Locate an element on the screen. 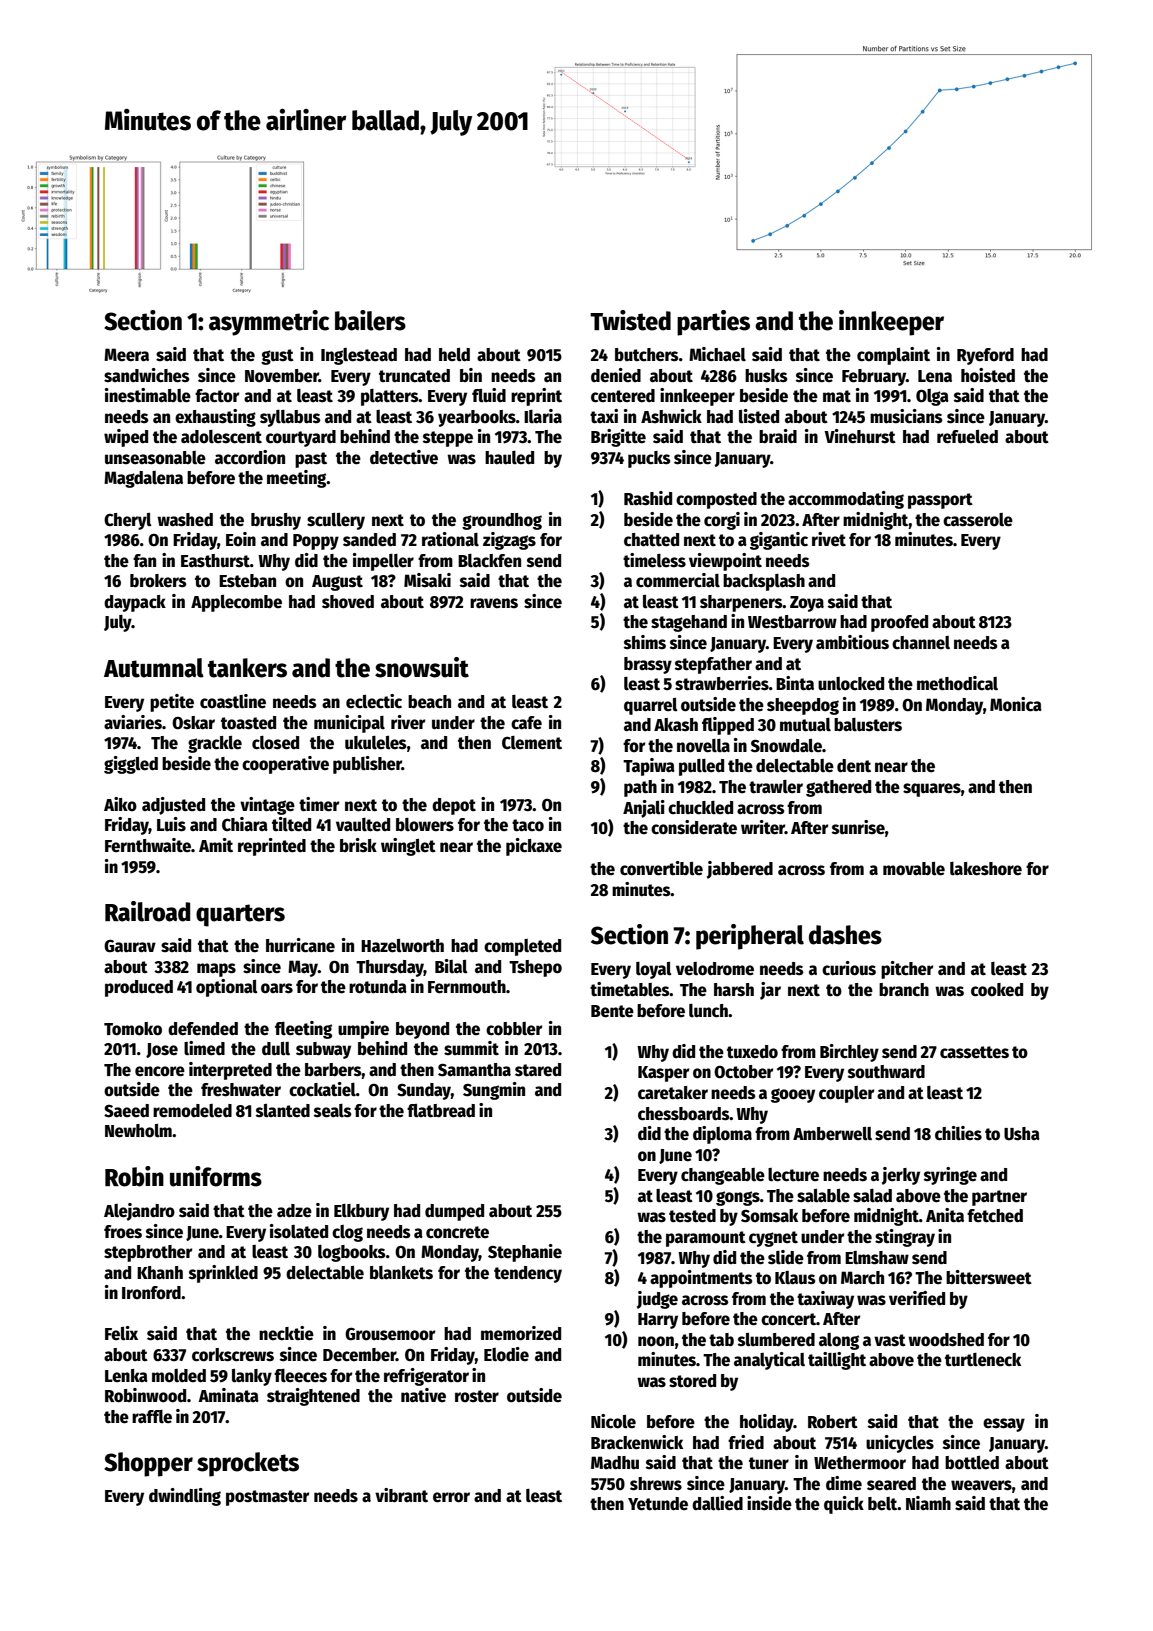 This screenshot has width=1153, height=1631. maps is located at coordinates (216, 970).
